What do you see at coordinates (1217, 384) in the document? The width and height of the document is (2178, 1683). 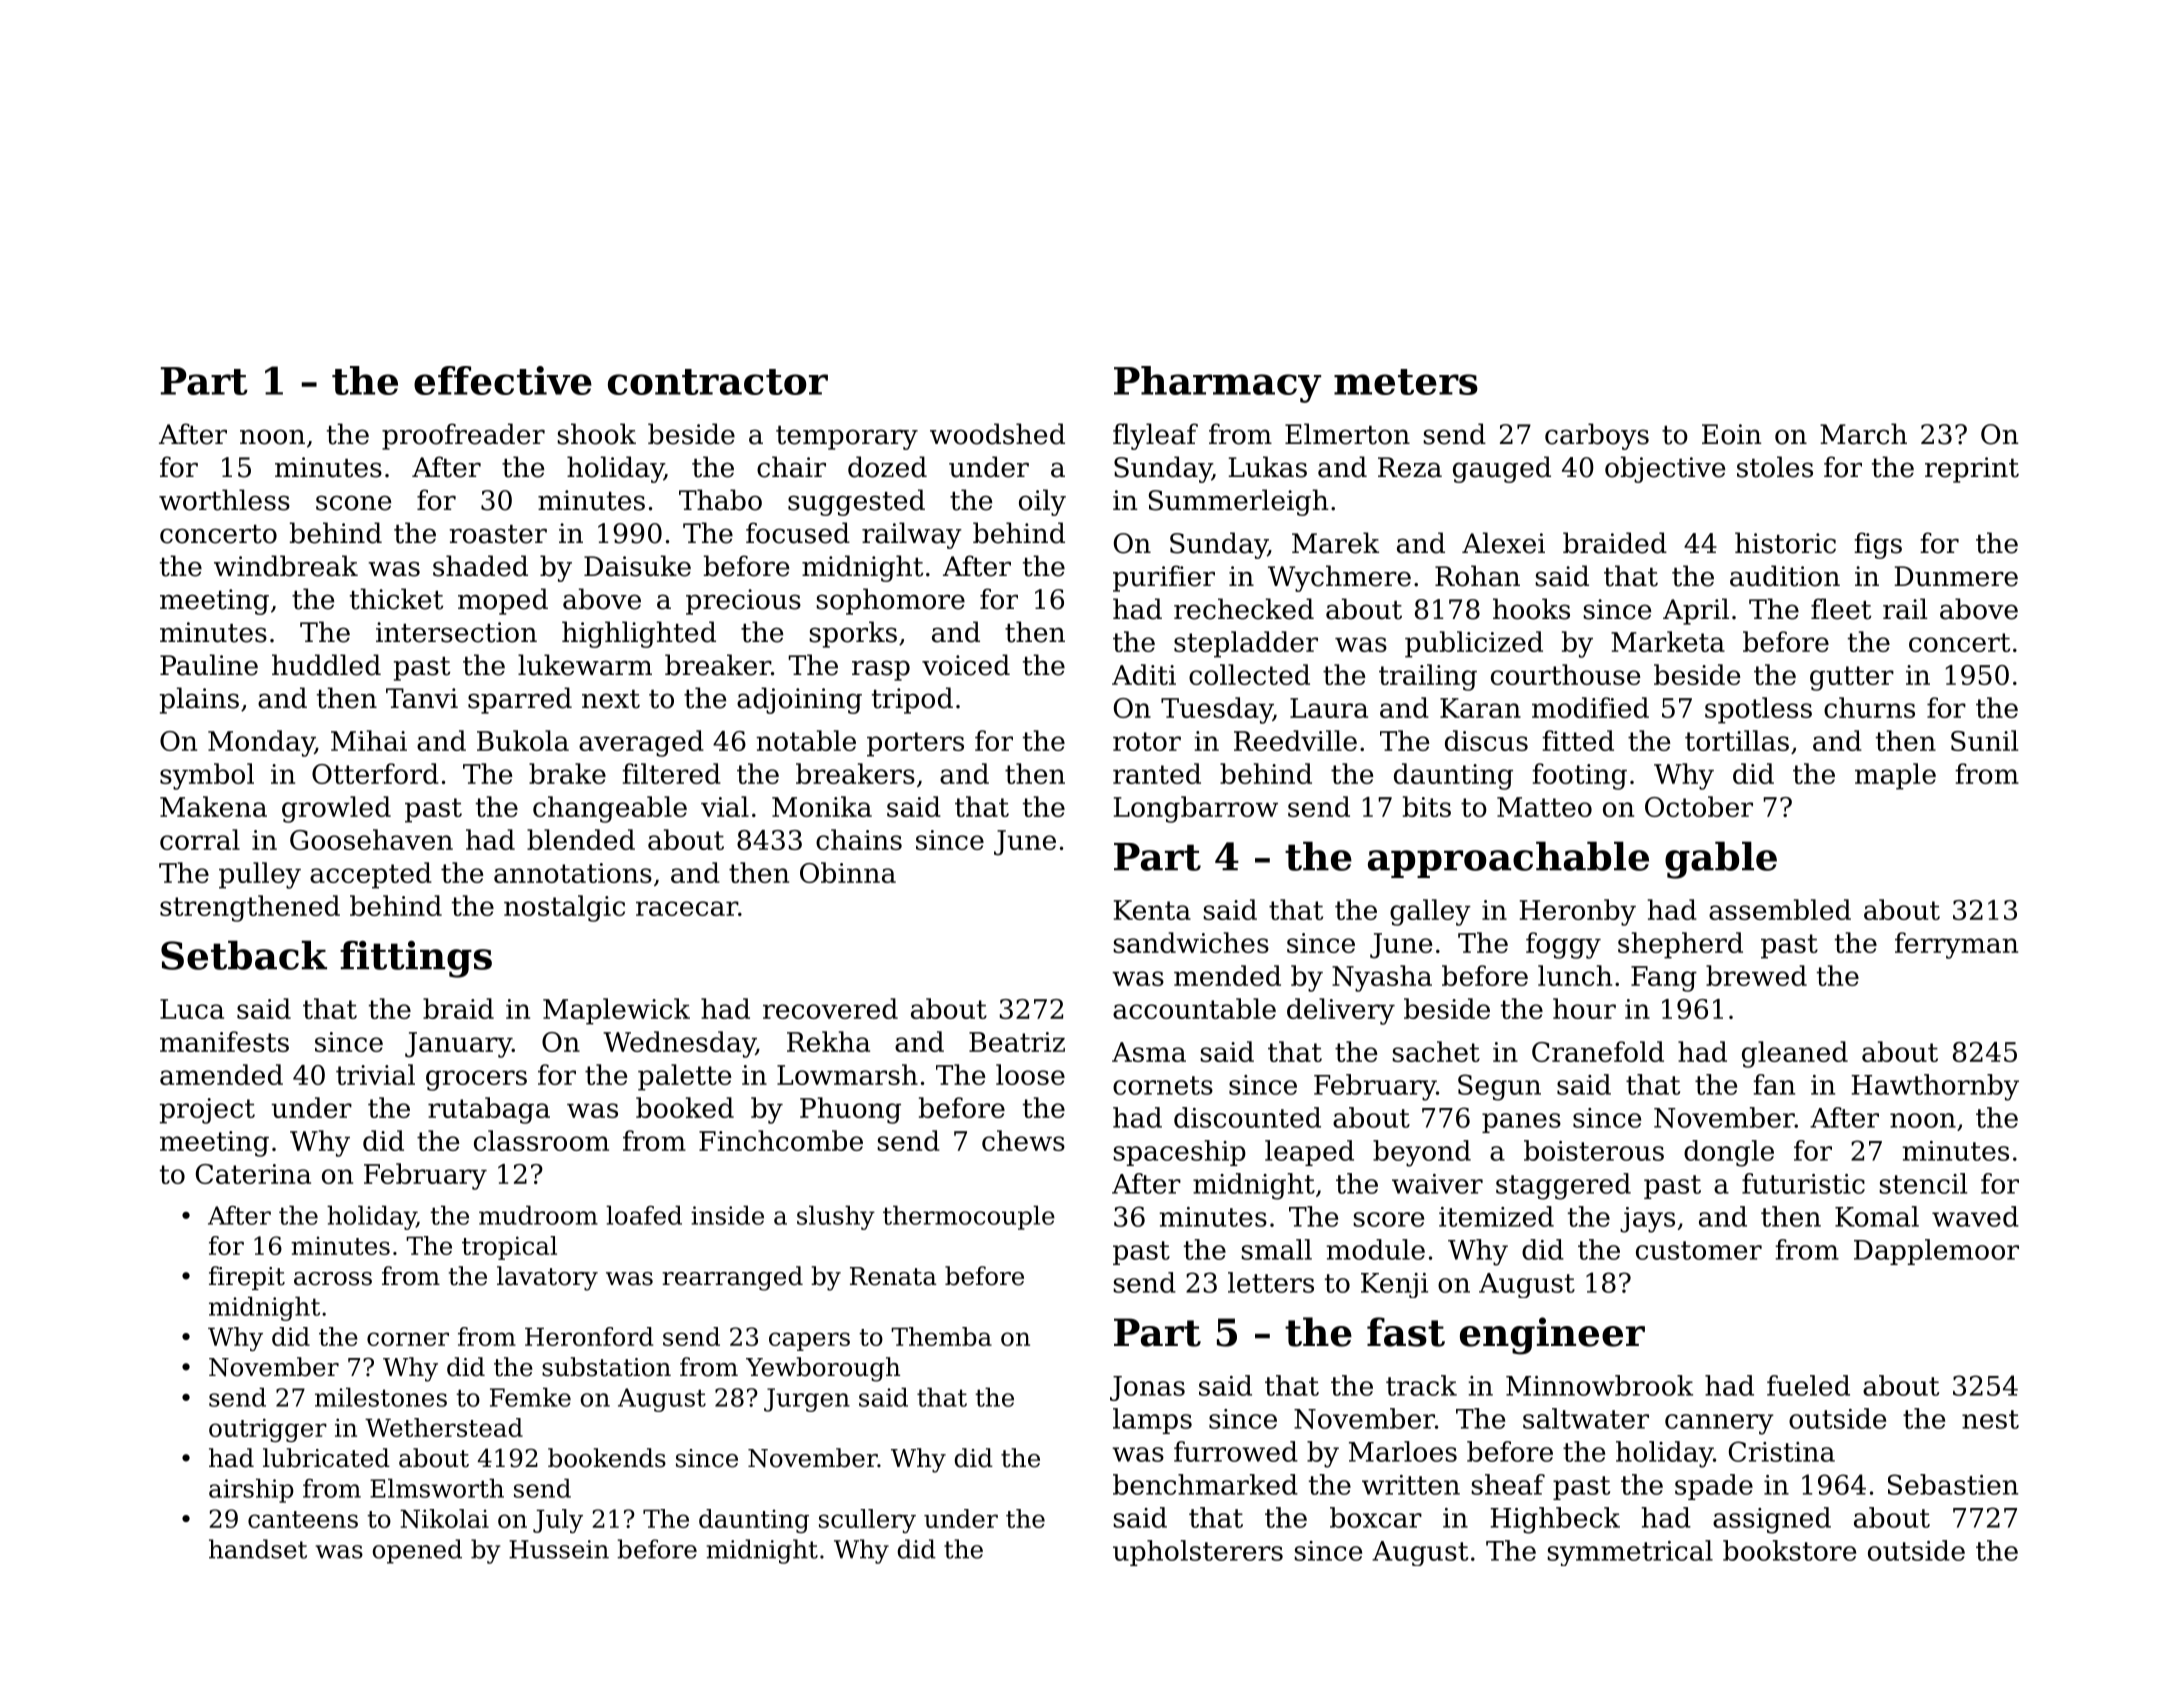 I see `Pharmacy` at bounding box center [1217, 384].
